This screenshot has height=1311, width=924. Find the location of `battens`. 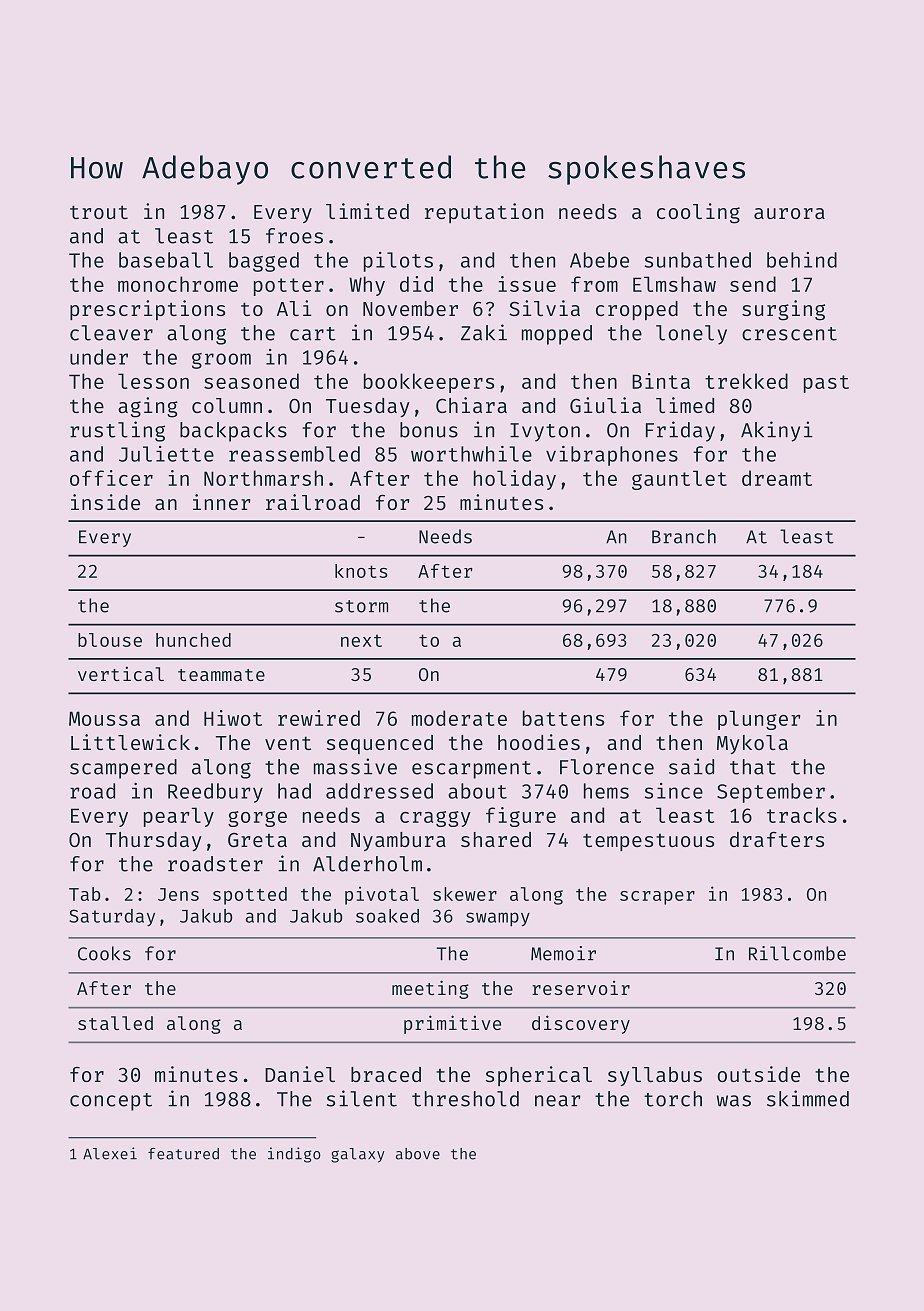

battens is located at coordinates (563, 718).
